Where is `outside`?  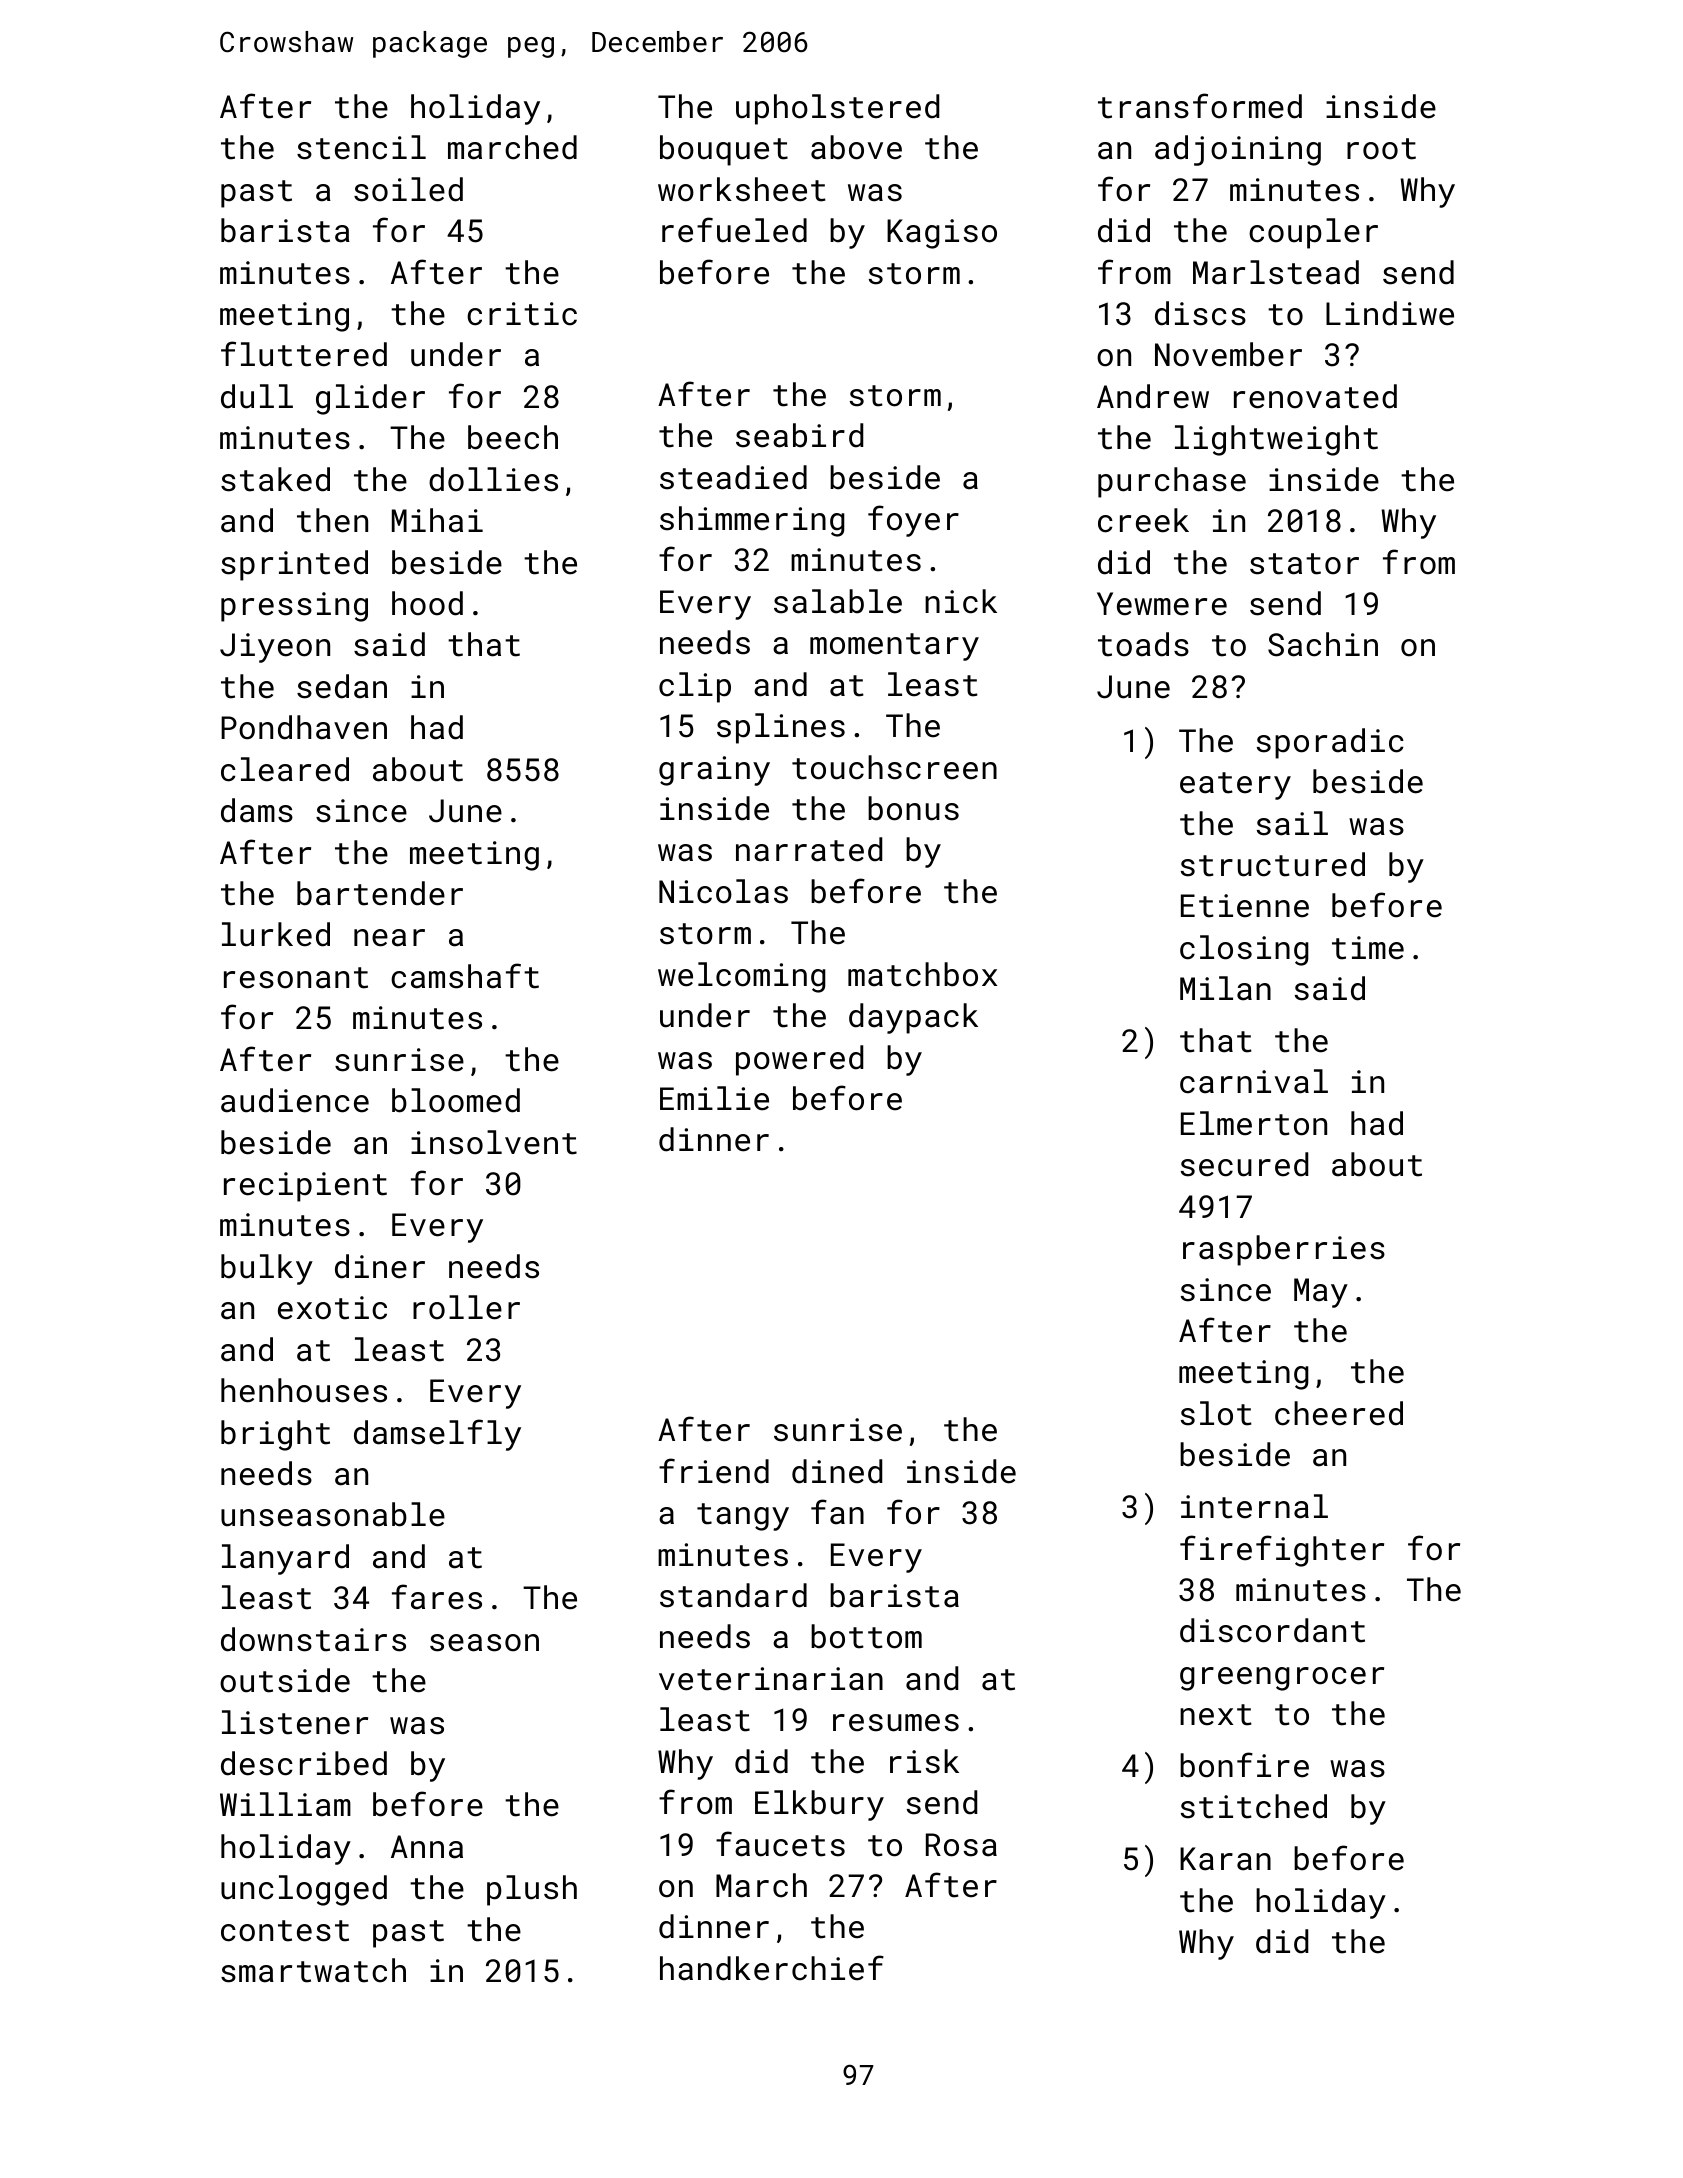 outside is located at coordinates (285, 1680).
